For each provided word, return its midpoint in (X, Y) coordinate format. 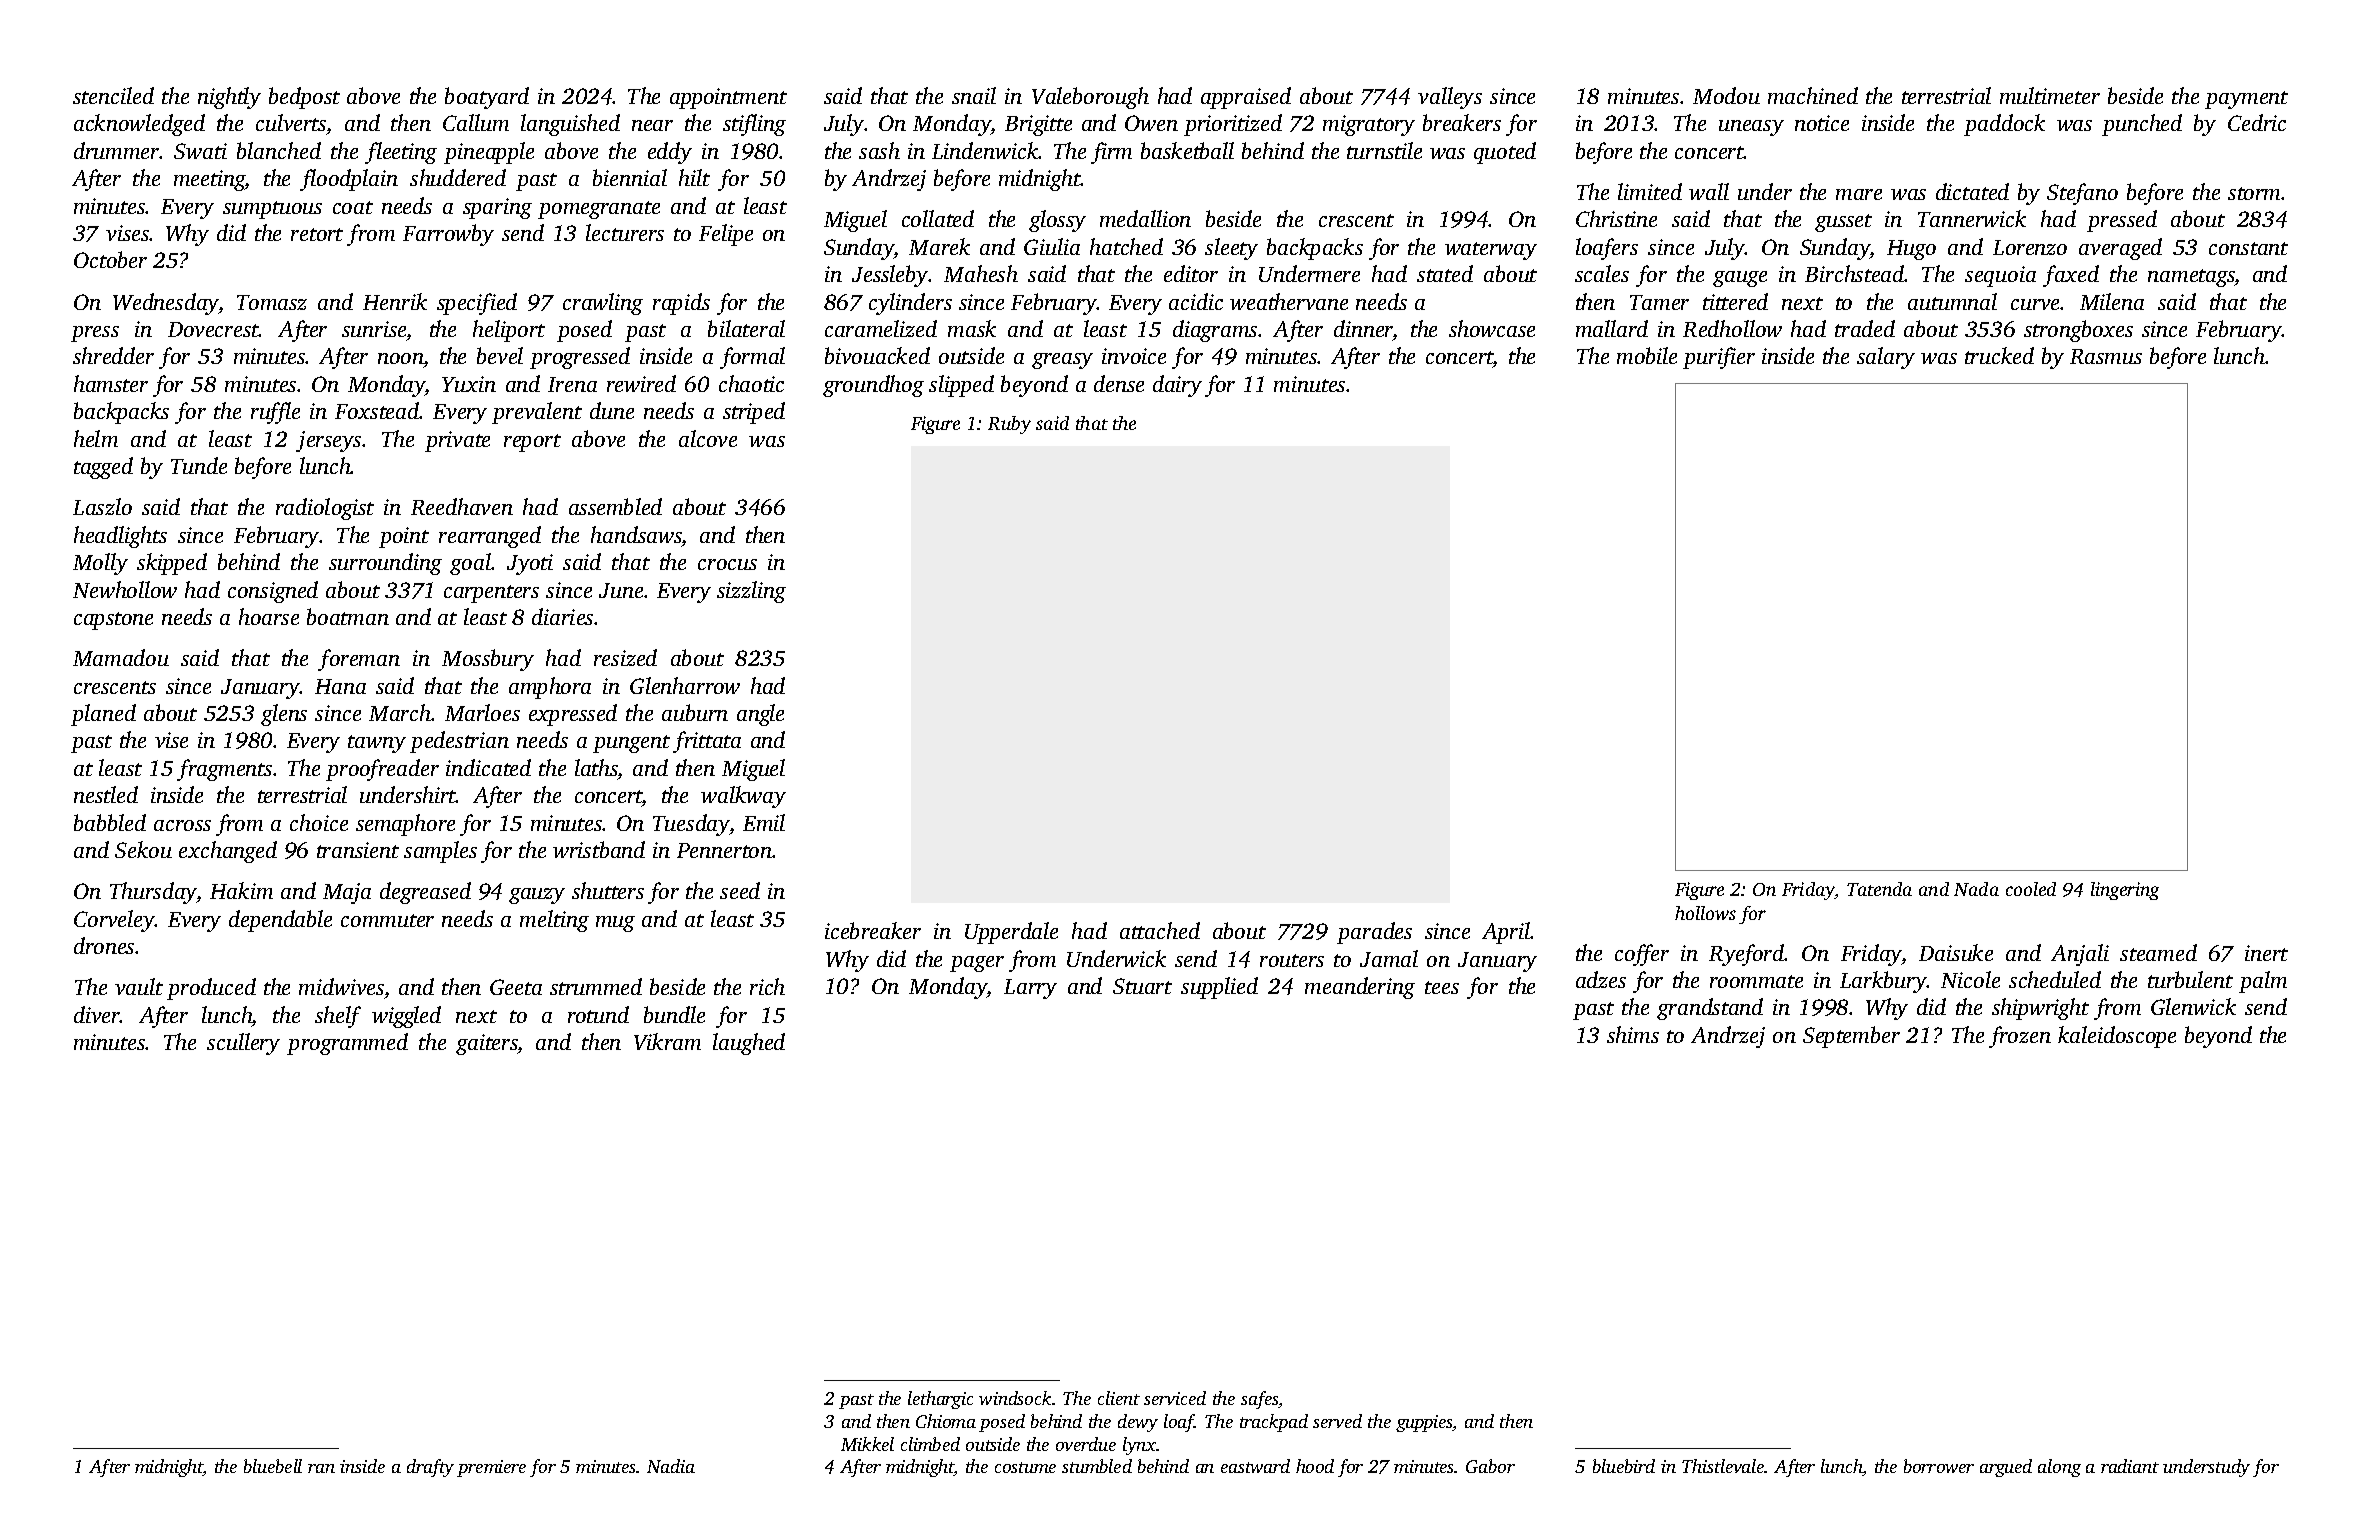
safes (1260, 1400)
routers (1292, 960)
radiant (2130, 1466)
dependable (280, 921)
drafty (430, 1468)
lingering (2125, 891)
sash (879, 150)
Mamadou (121, 657)
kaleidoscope (2117, 1037)
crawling (603, 304)
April (1506, 933)
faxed (2071, 276)
